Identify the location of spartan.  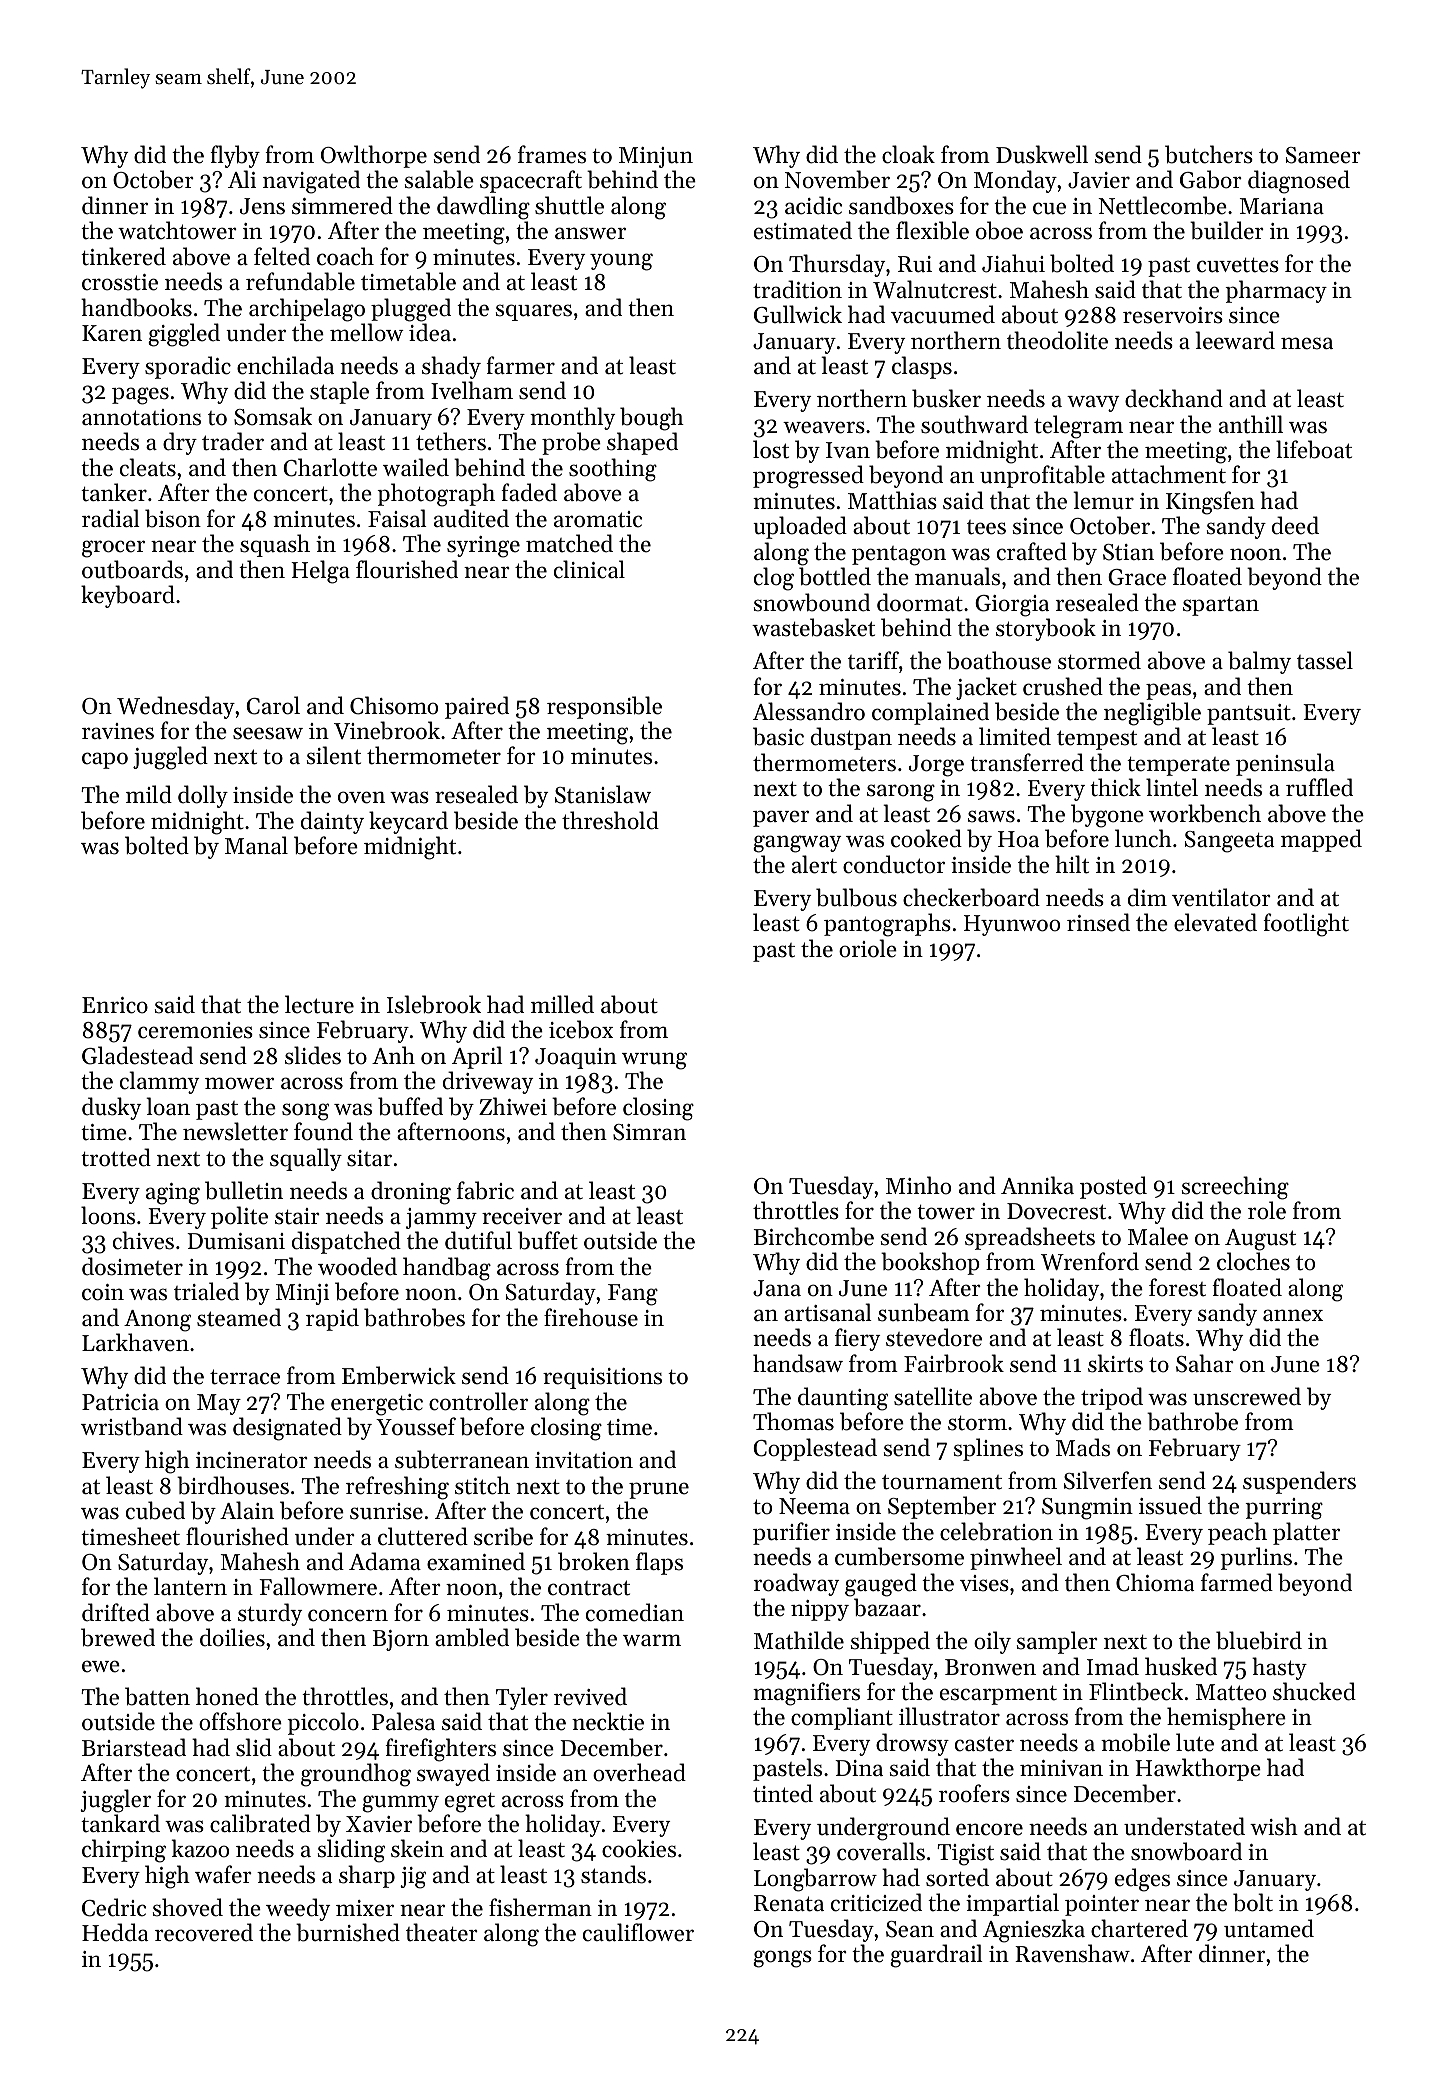
(1221, 606).
